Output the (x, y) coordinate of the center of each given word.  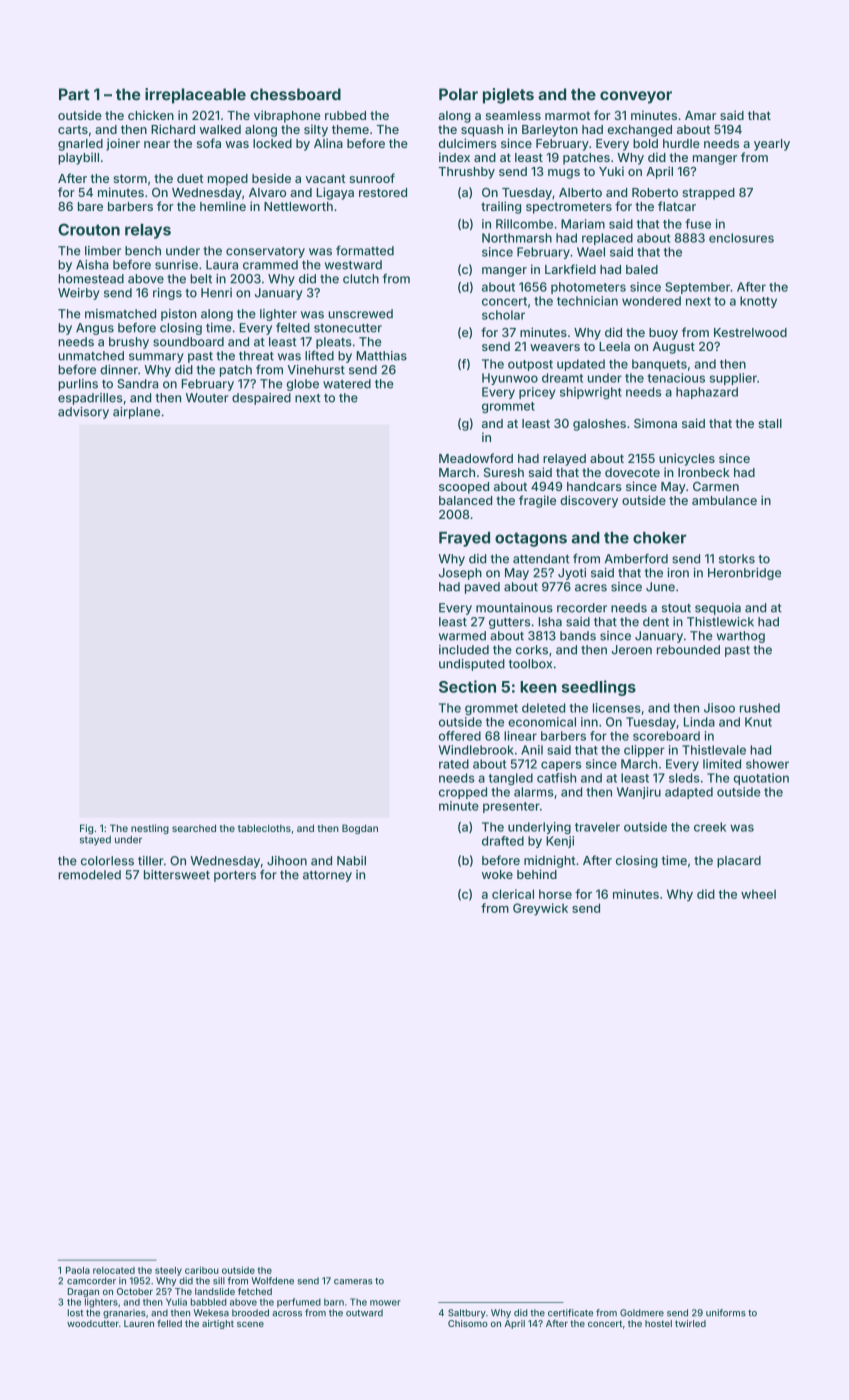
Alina (328, 143)
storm (130, 178)
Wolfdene (273, 1281)
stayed (95, 841)
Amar (700, 115)
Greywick (540, 909)
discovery (589, 501)
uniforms (726, 1313)
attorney (327, 876)
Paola (78, 1270)
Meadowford (476, 458)
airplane (136, 413)
